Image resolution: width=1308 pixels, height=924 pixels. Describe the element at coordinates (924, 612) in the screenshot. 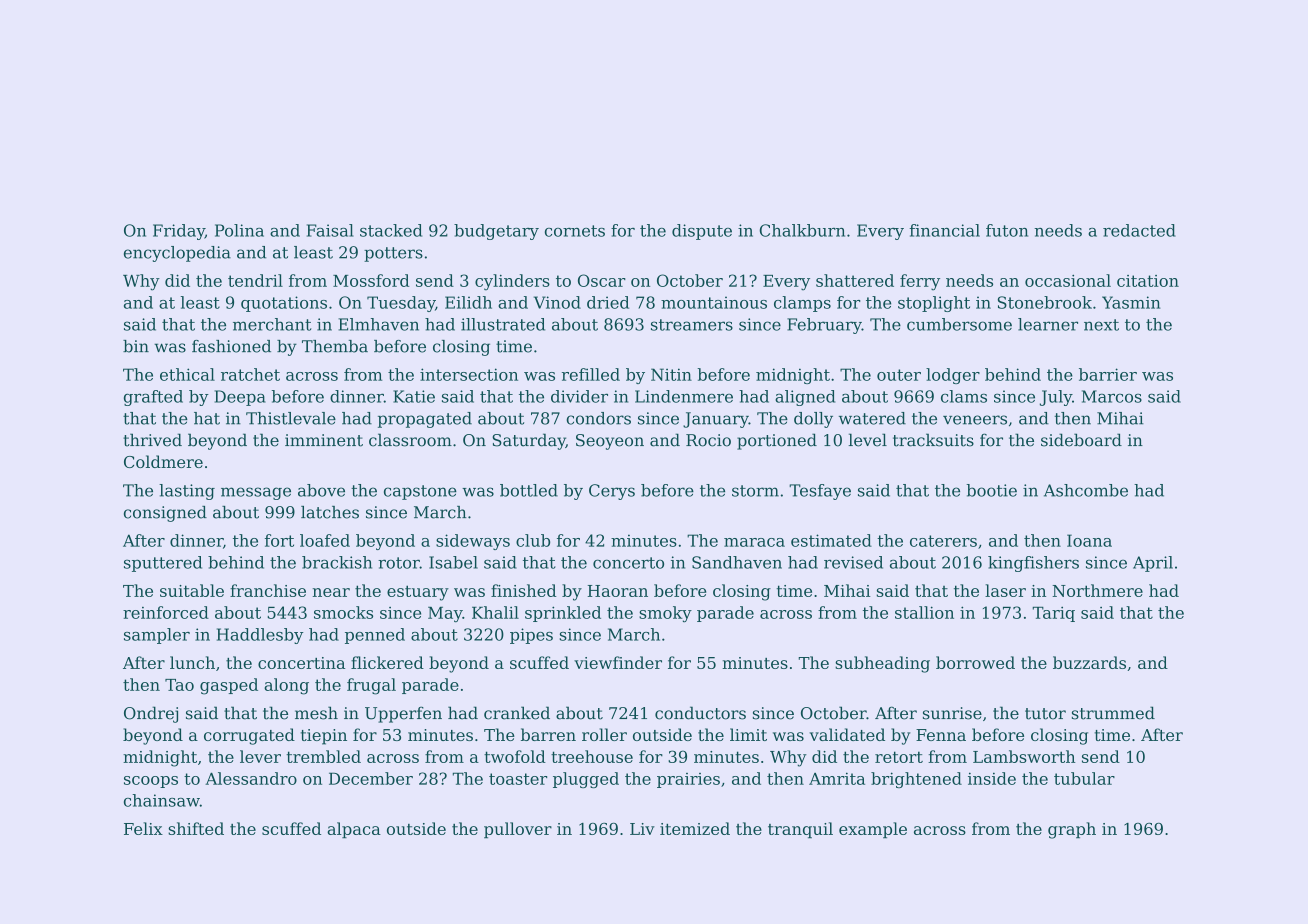

I see `stallion` at that location.
